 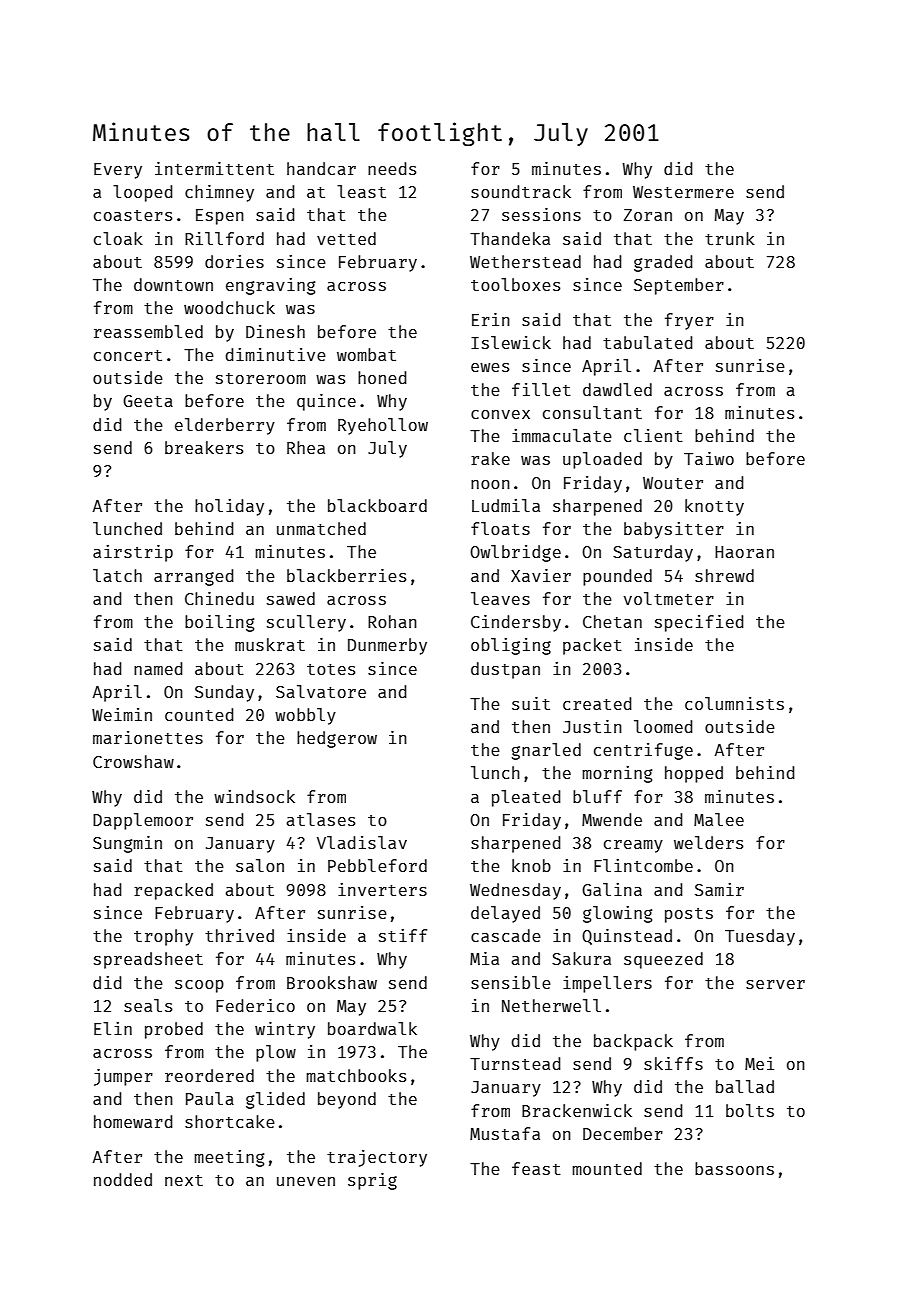 I want to click on spreadsheet, so click(x=148, y=960).
